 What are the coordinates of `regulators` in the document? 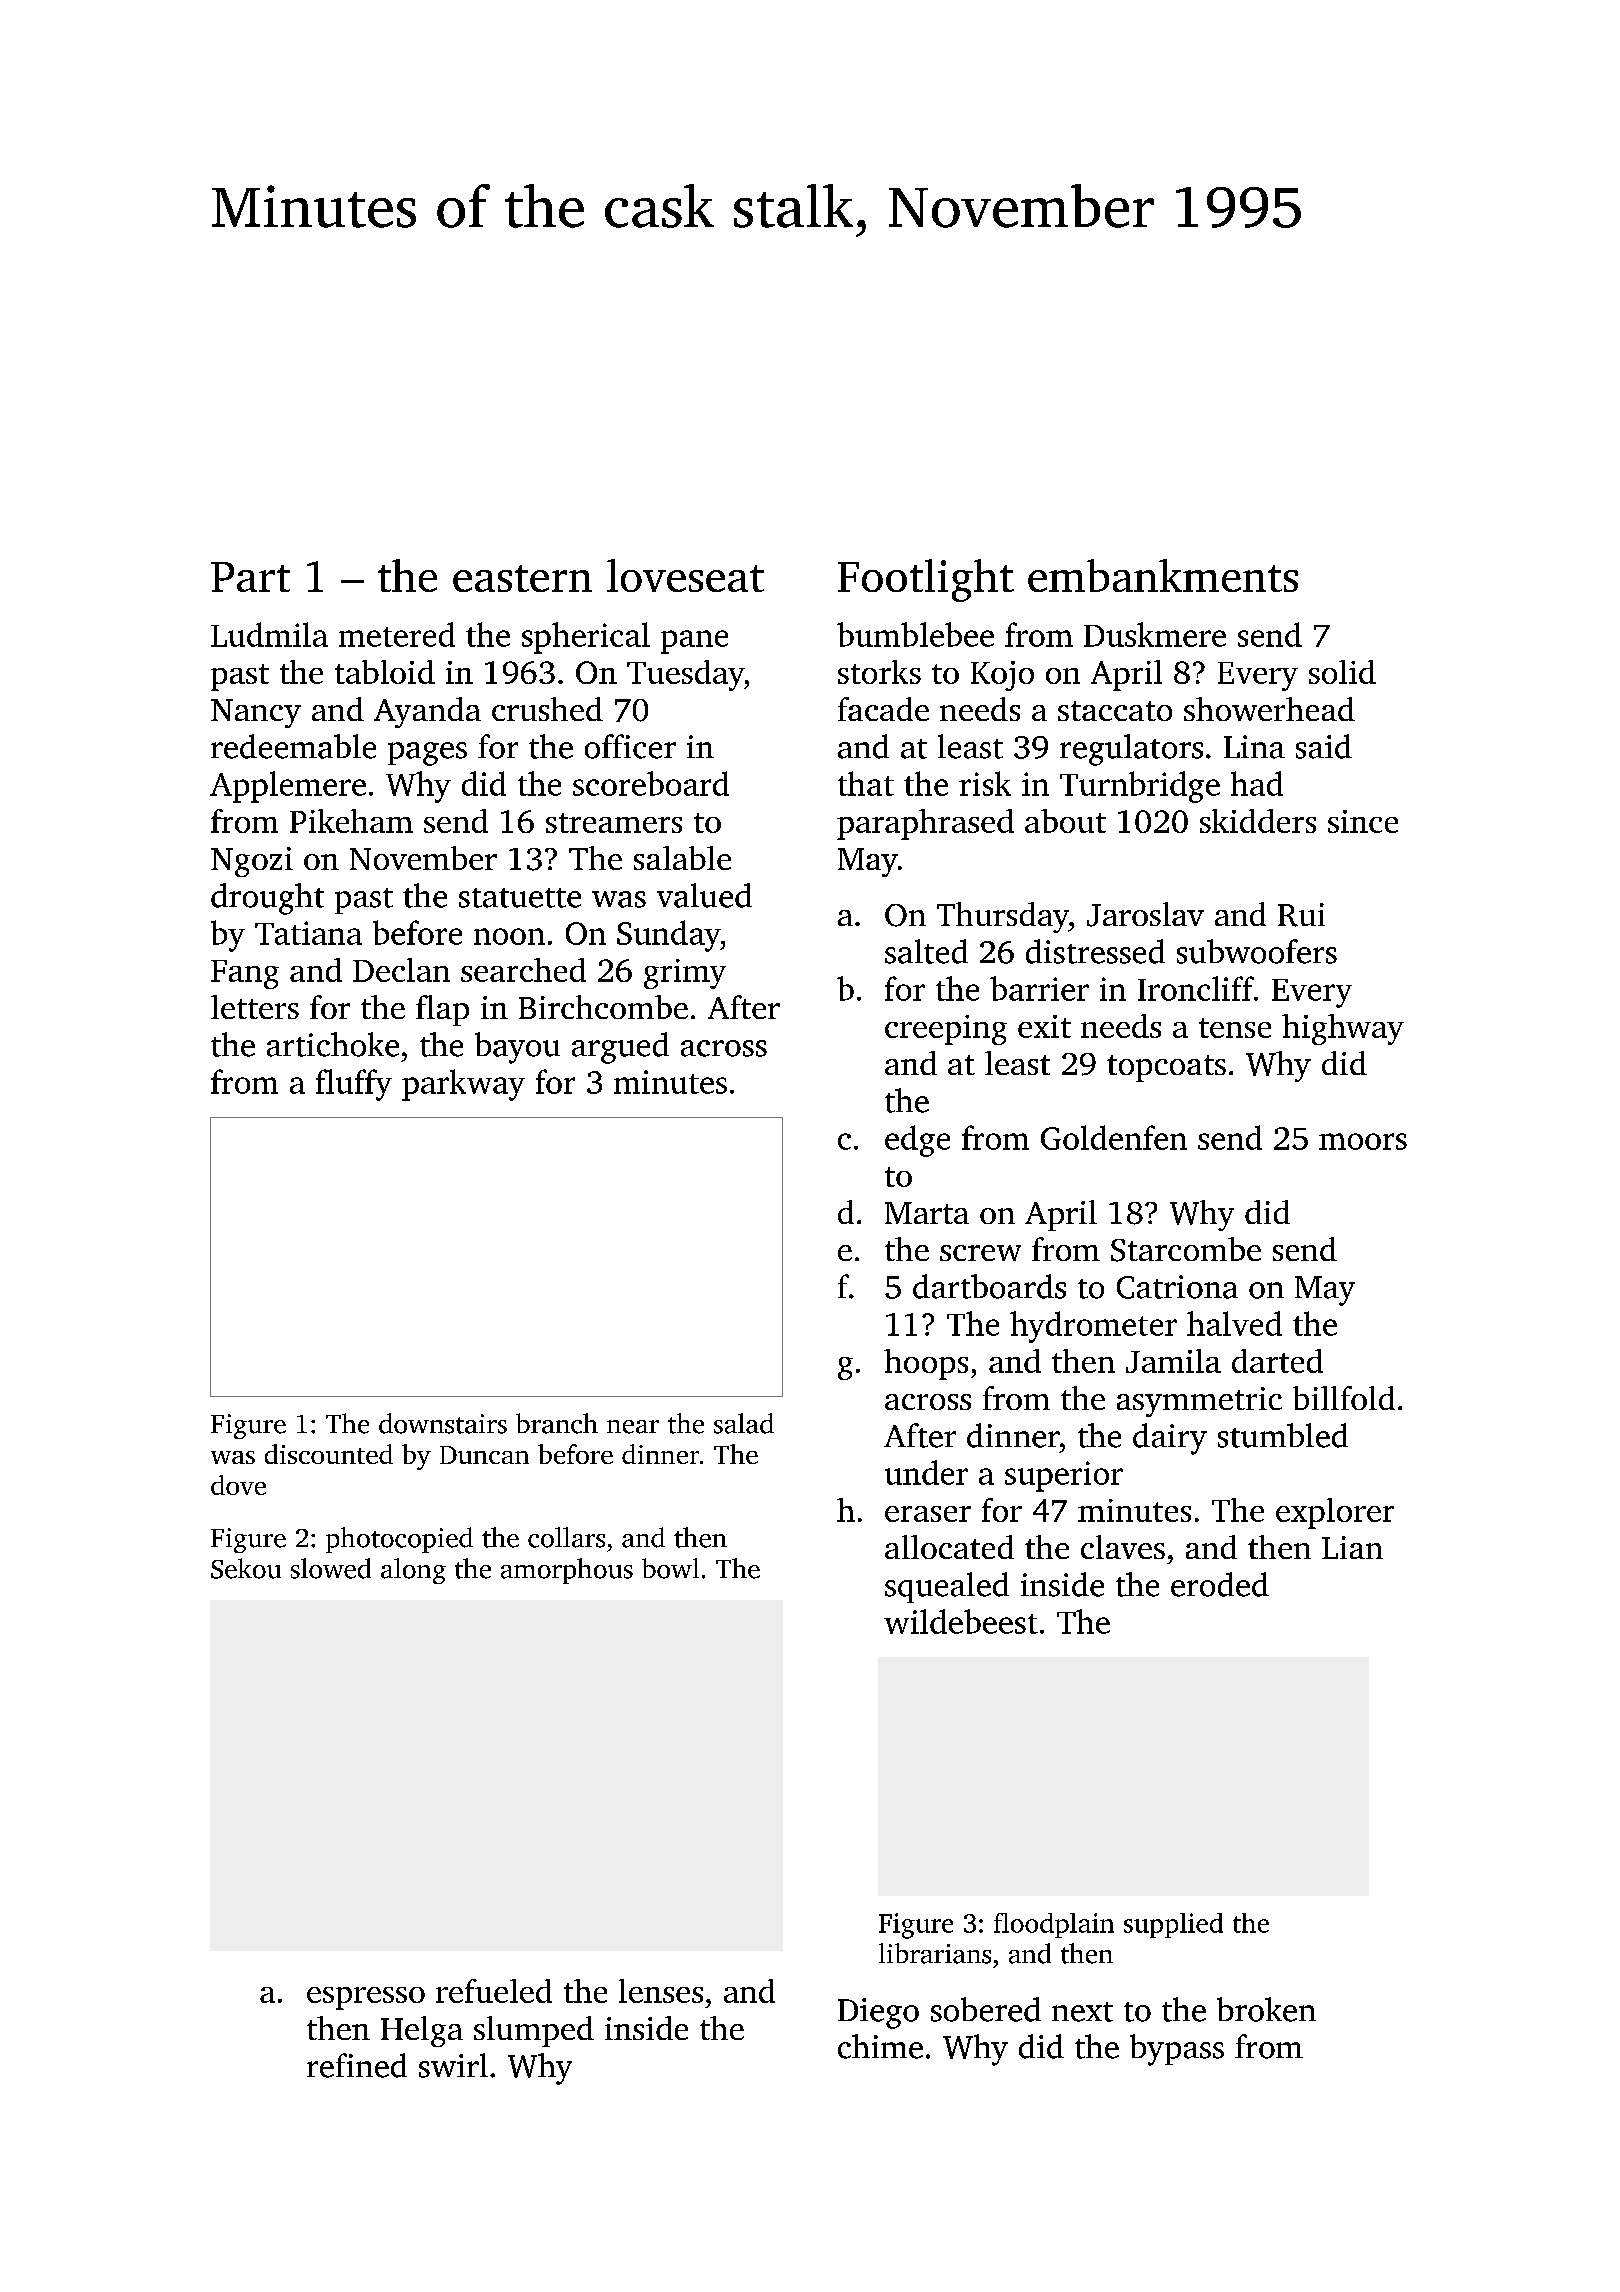 It's located at (1131, 750).
